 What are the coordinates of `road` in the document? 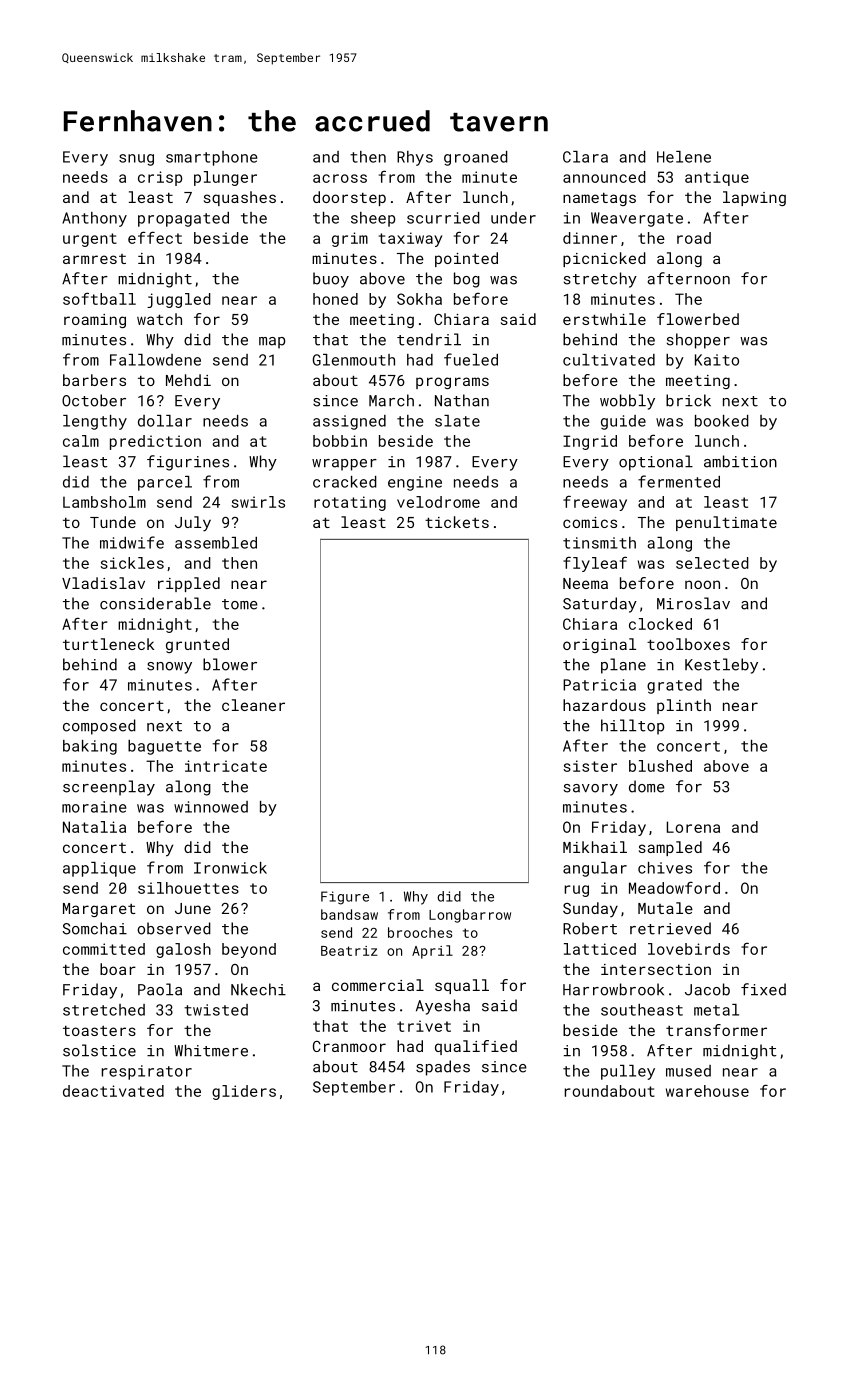 It's located at (694, 238).
